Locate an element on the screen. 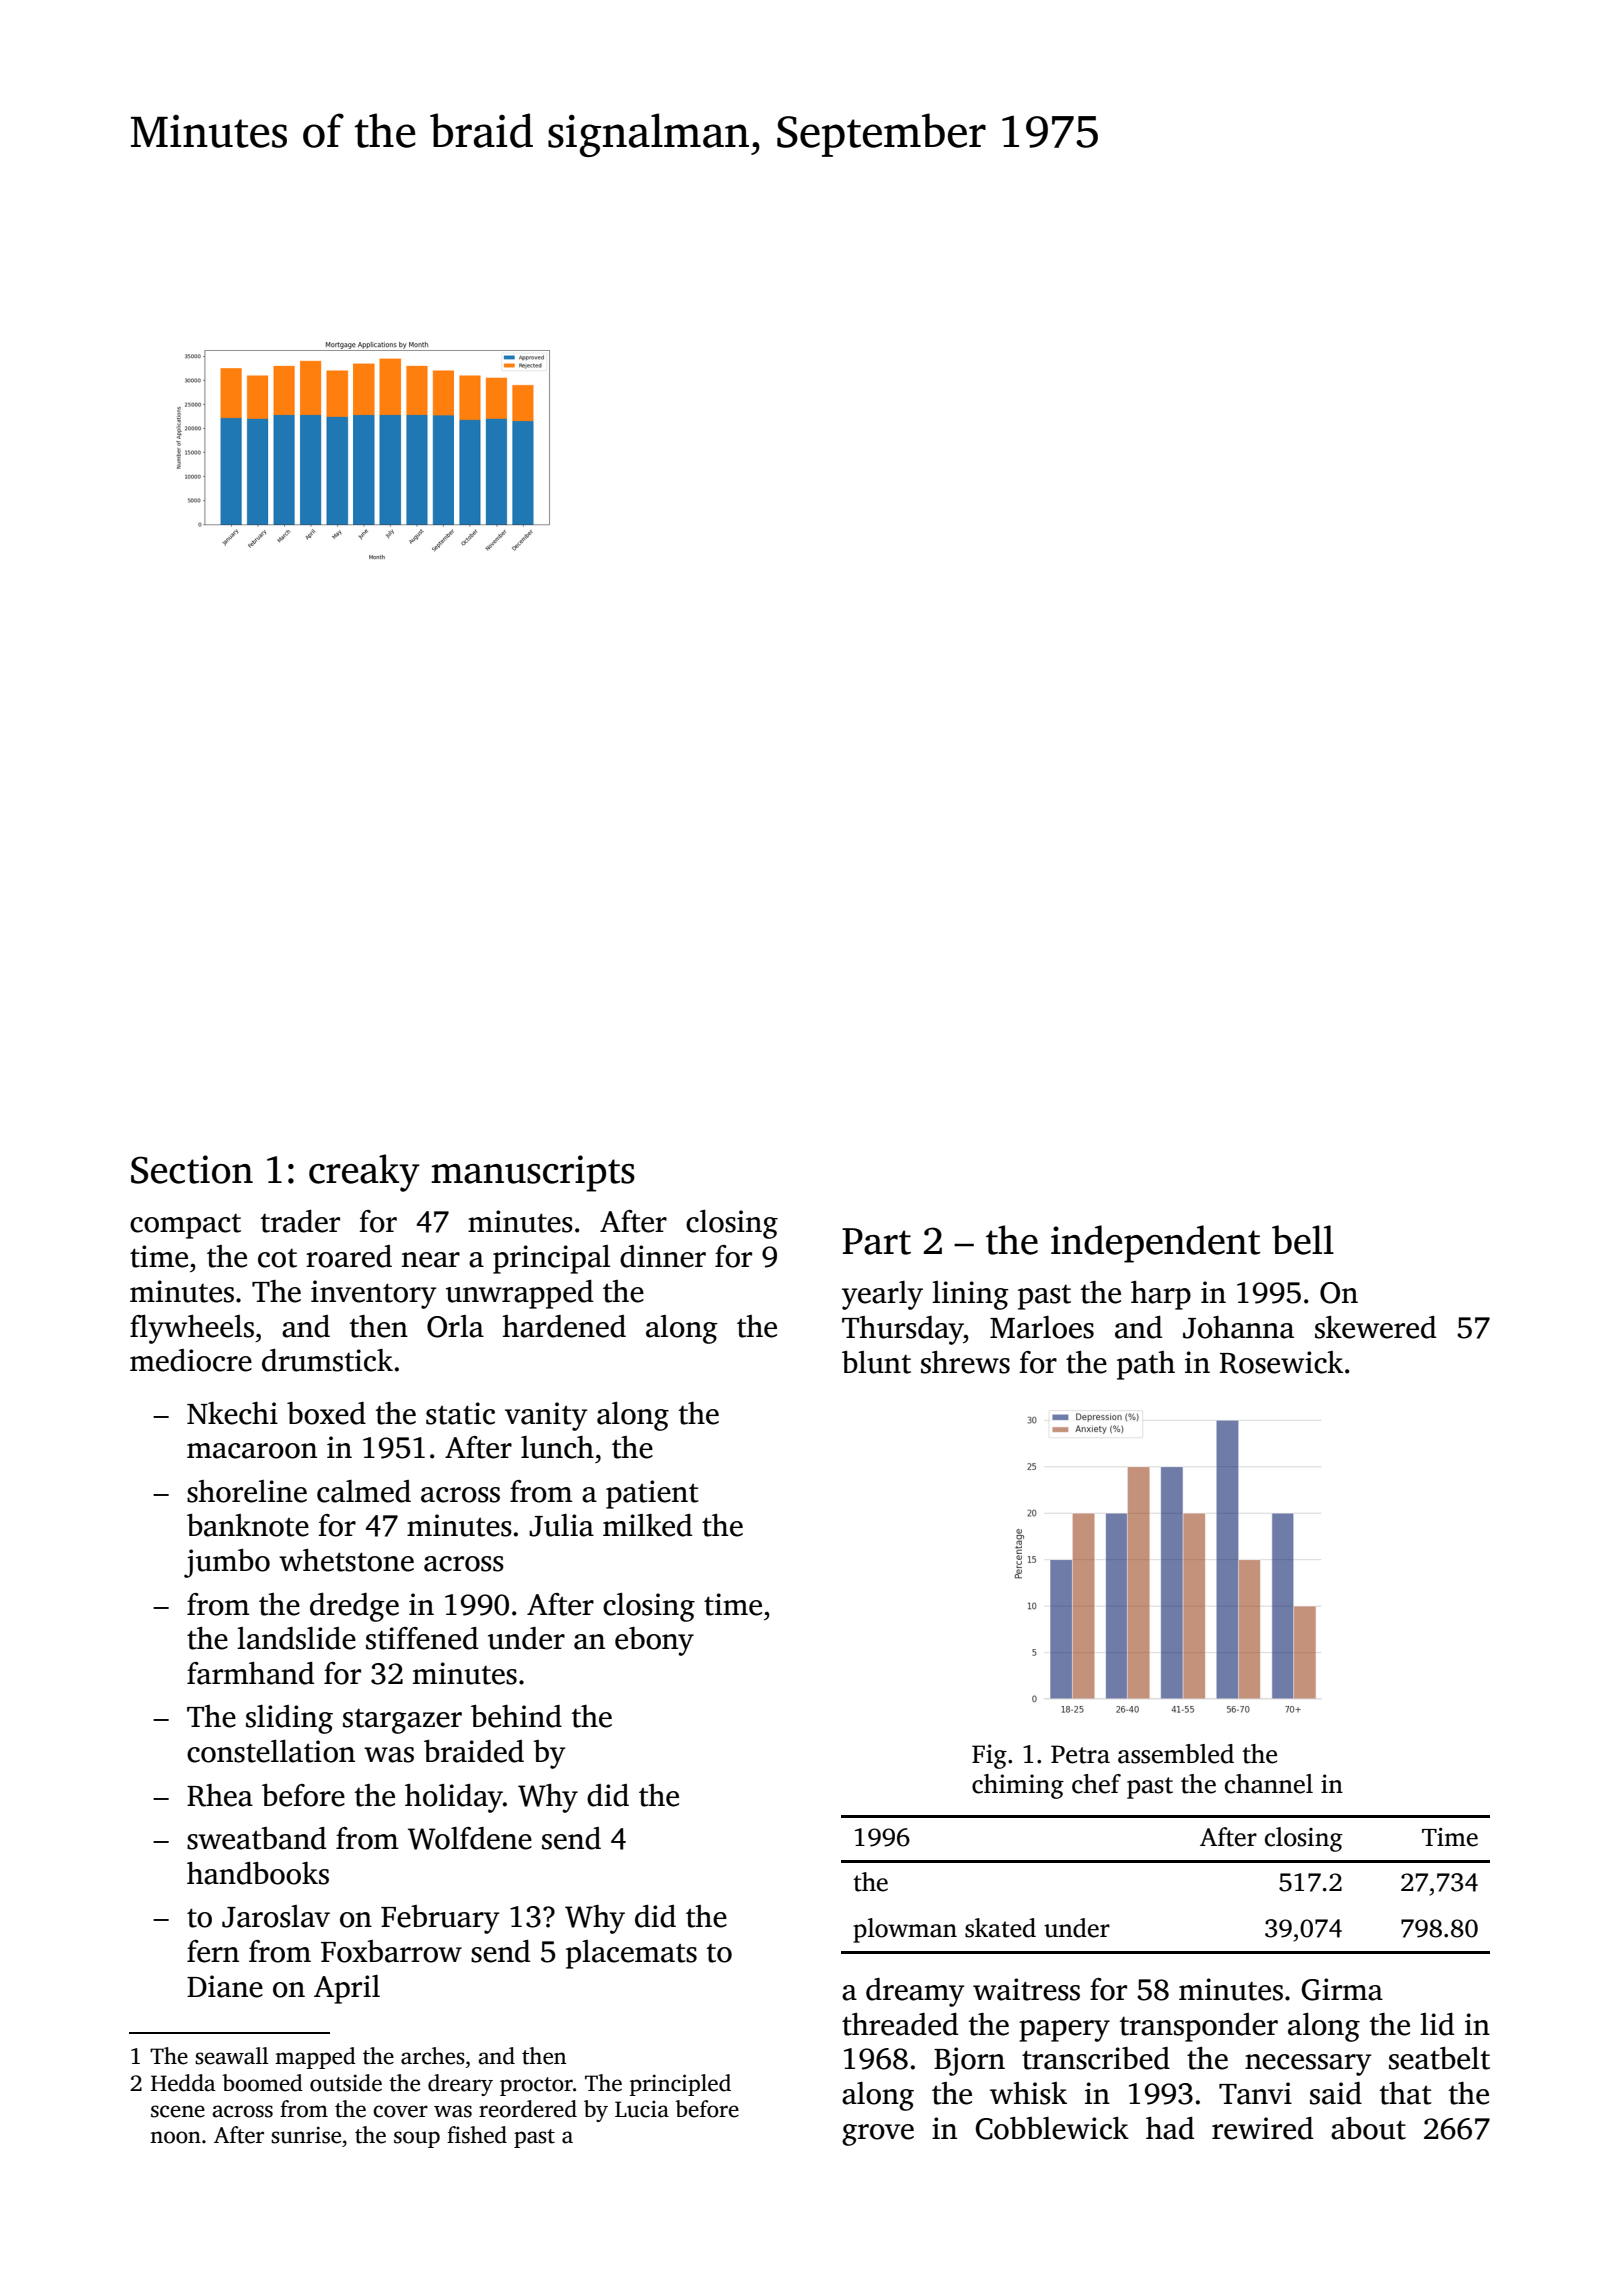 This screenshot has width=1620, height=2292. Wolfdene is located at coordinates (470, 1838).
